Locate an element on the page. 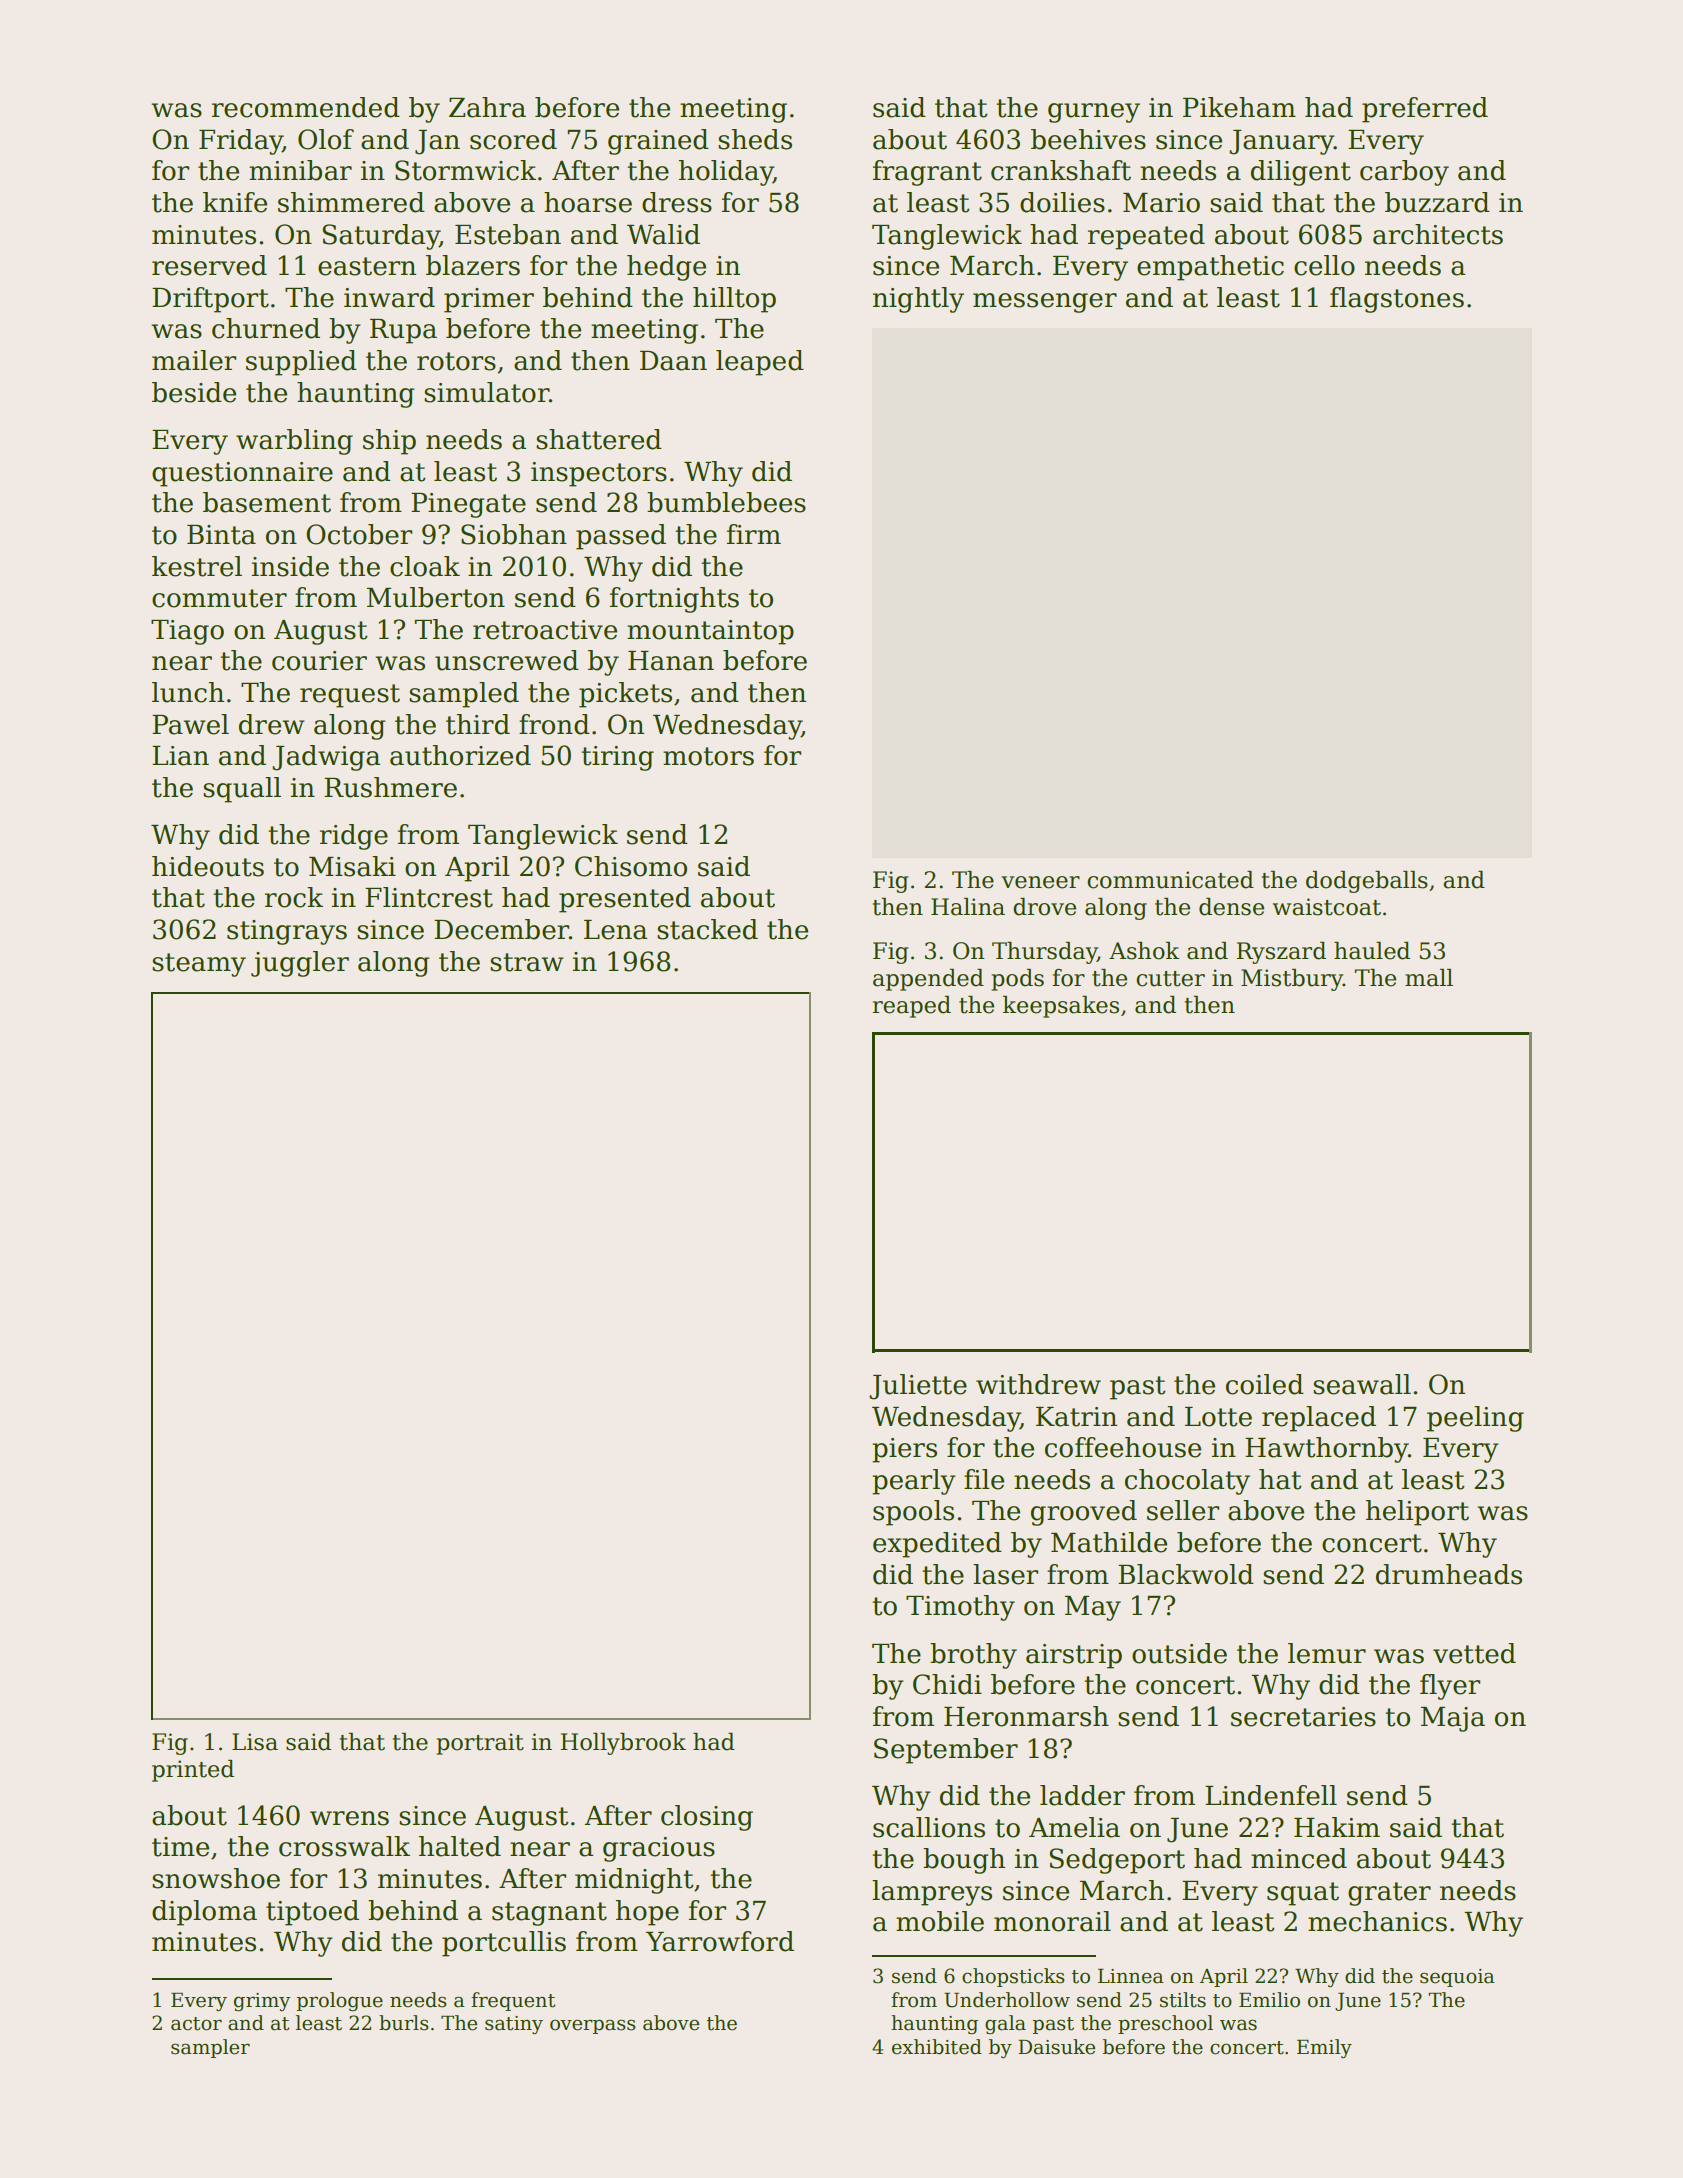 The width and height of the page is (1683, 2178). chocolaty is located at coordinates (1187, 1482).
